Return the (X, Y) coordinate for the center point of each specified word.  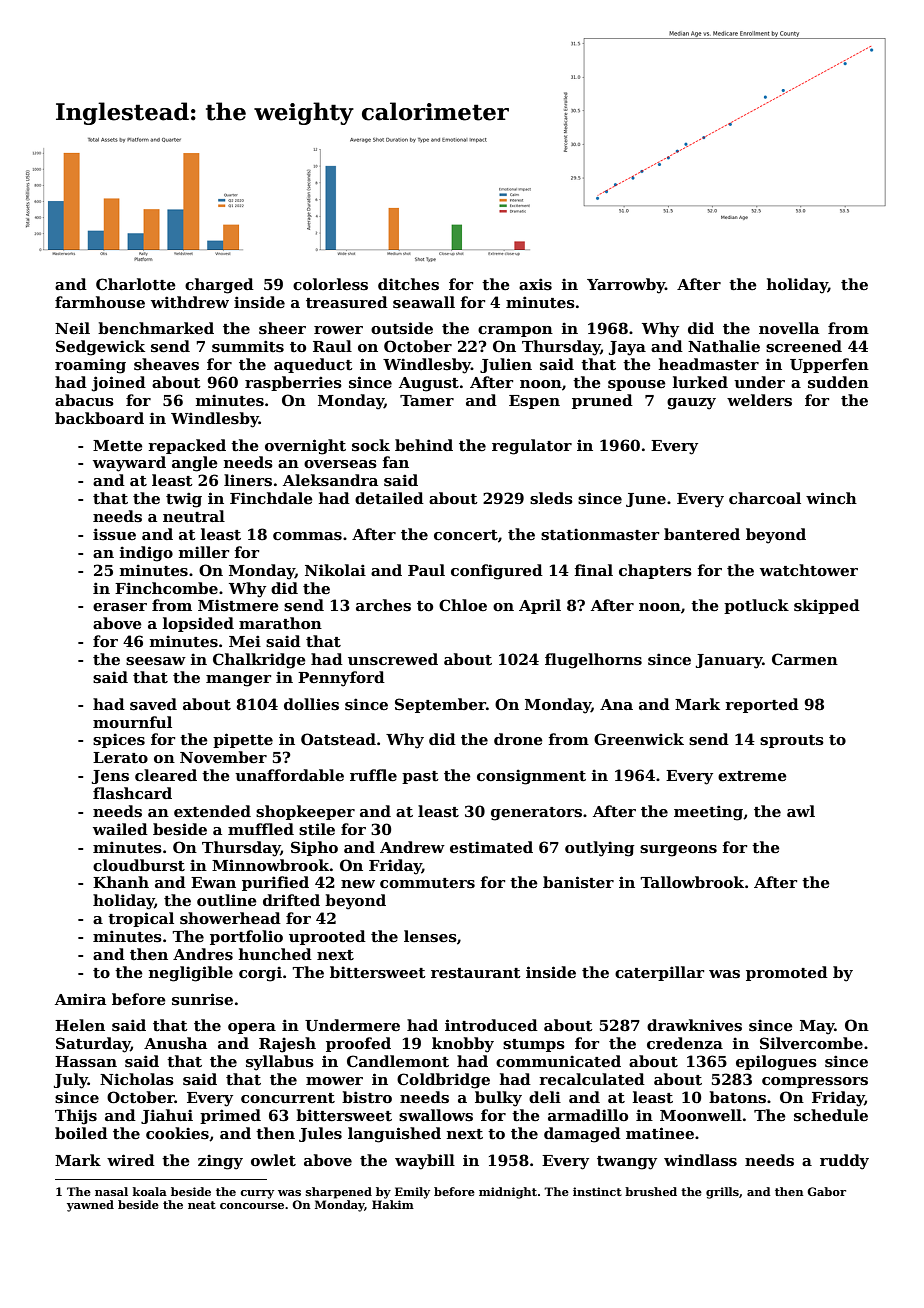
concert (466, 535)
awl (801, 811)
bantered (702, 534)
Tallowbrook (692, 882)
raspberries (293, 383)
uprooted (327, 937)
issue (114, 534)
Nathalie (724, 346)
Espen (534, 402)
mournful (132, 722)
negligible (191, 974)
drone (518, 739)
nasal (111, 1191)
